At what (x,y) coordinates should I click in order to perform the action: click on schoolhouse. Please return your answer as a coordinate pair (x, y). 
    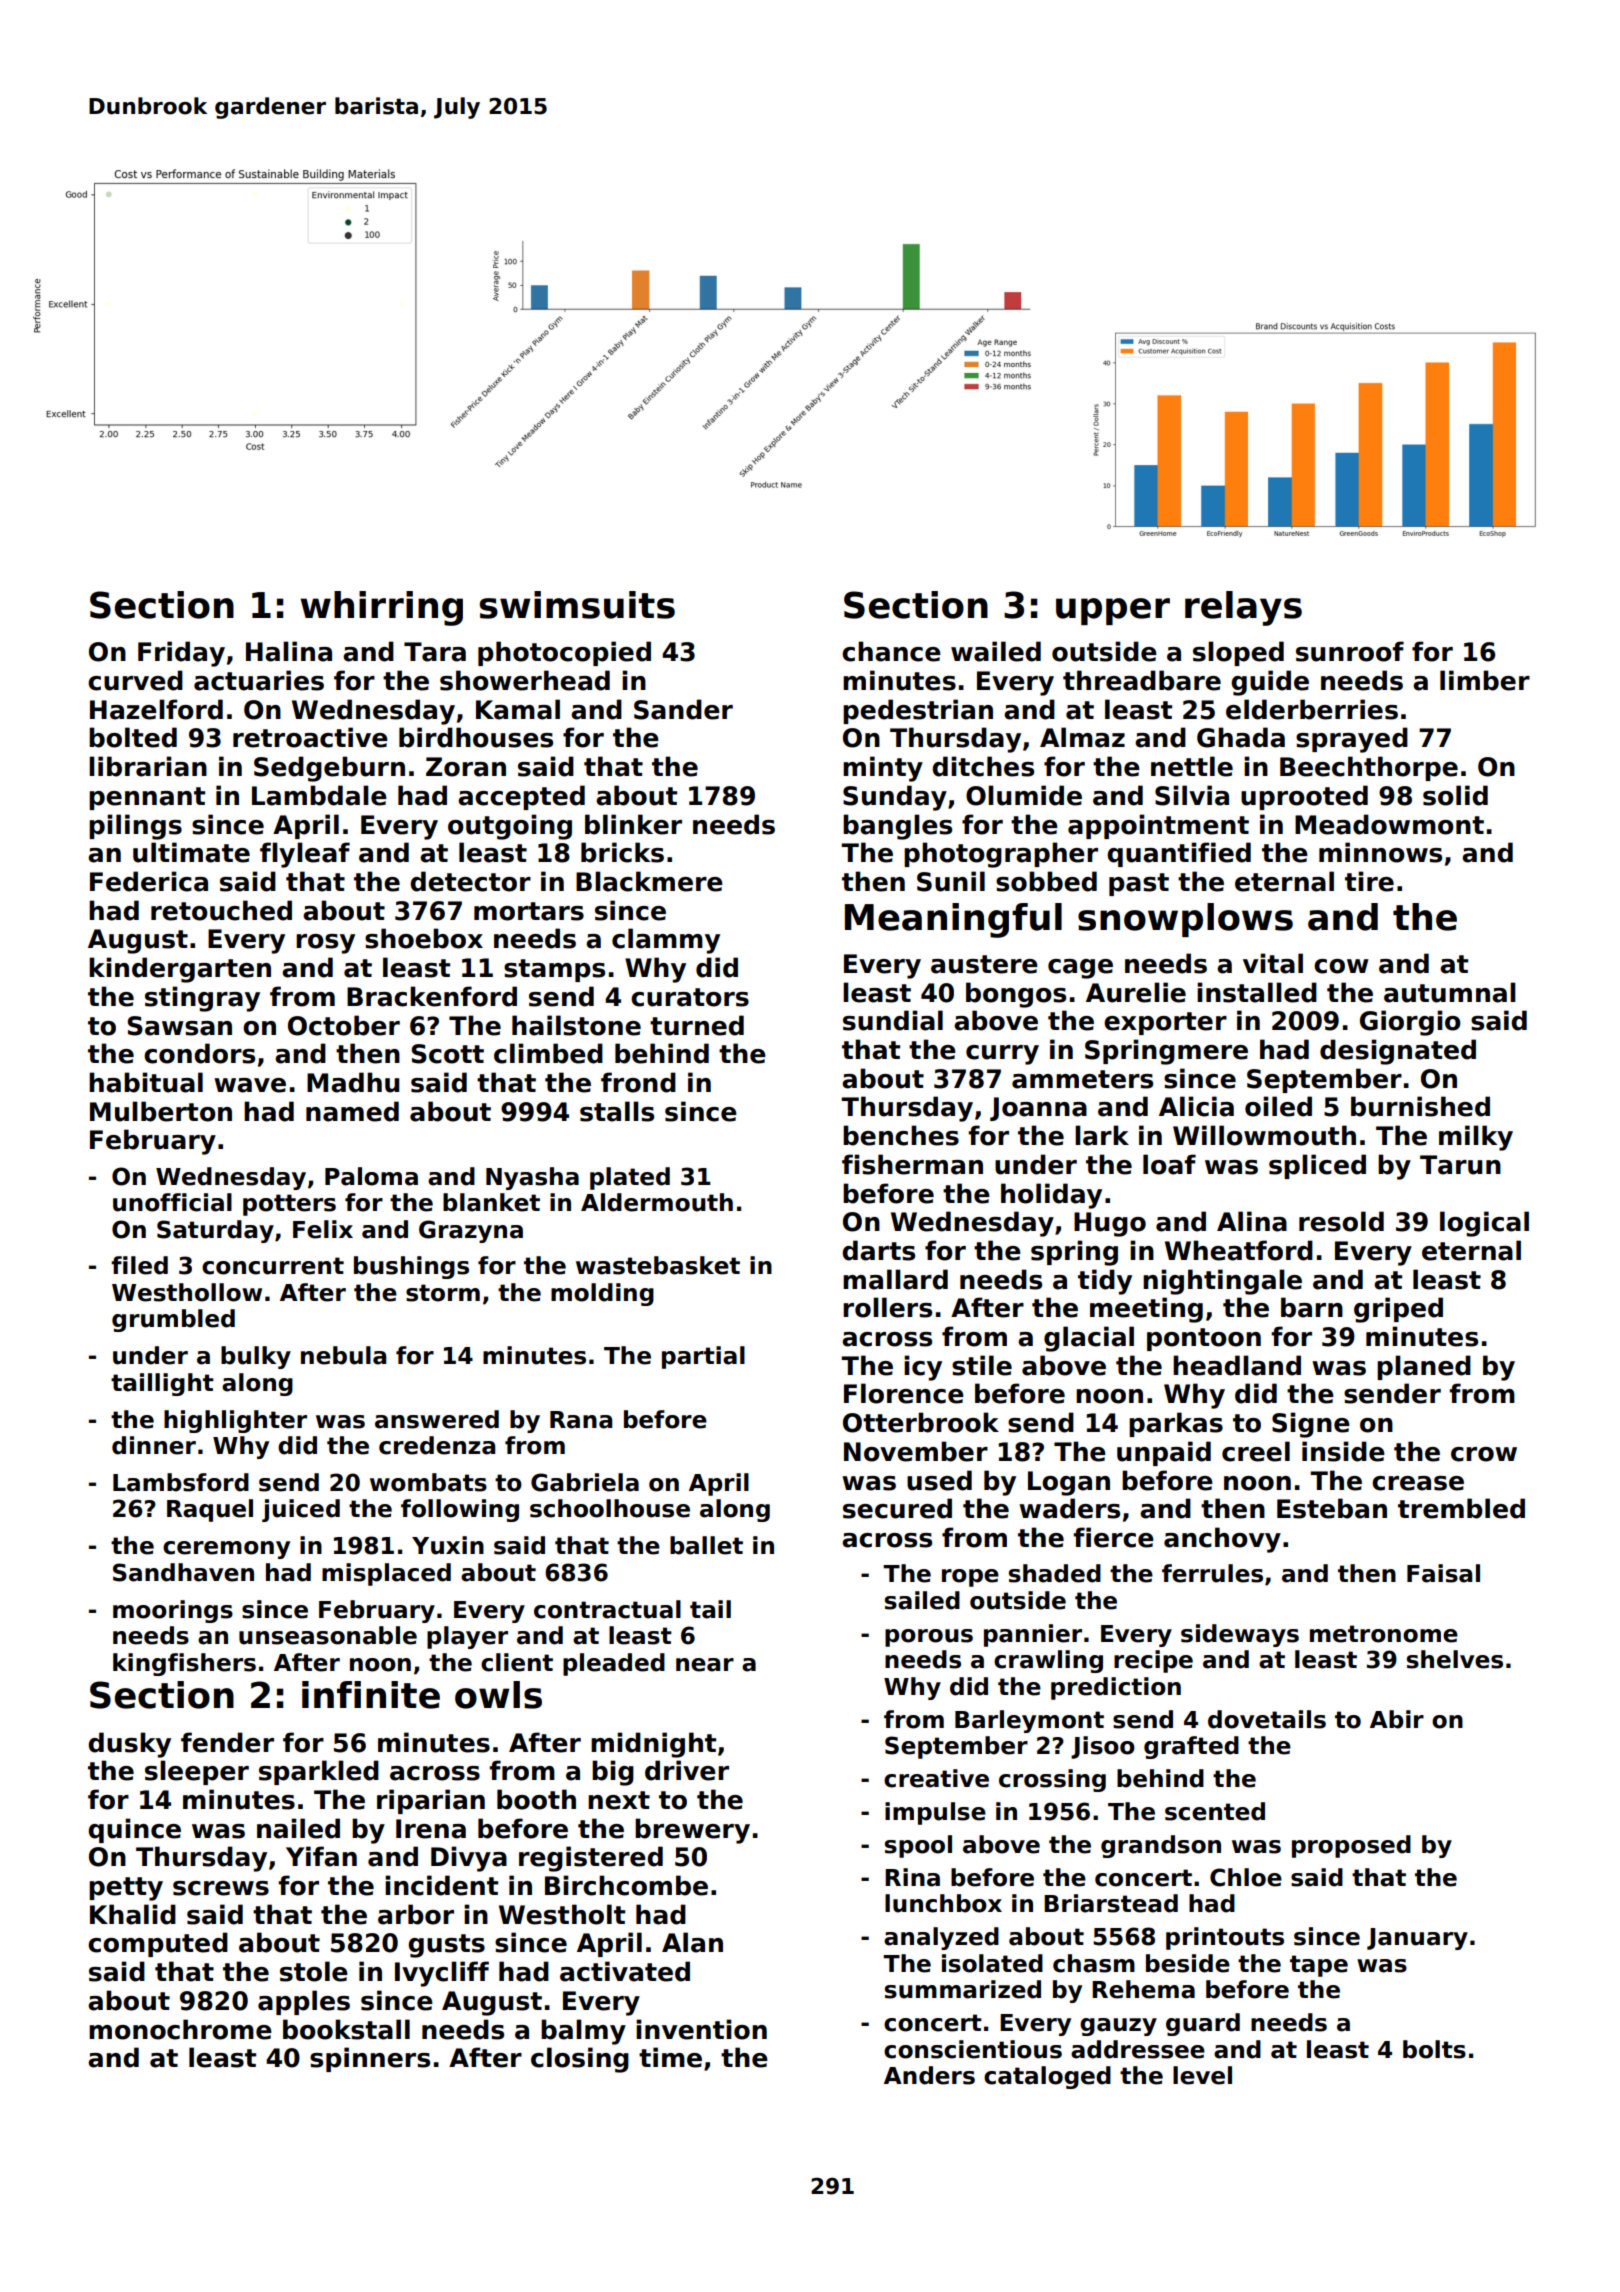
    Looking at the image, I should click on (610, 1508).
